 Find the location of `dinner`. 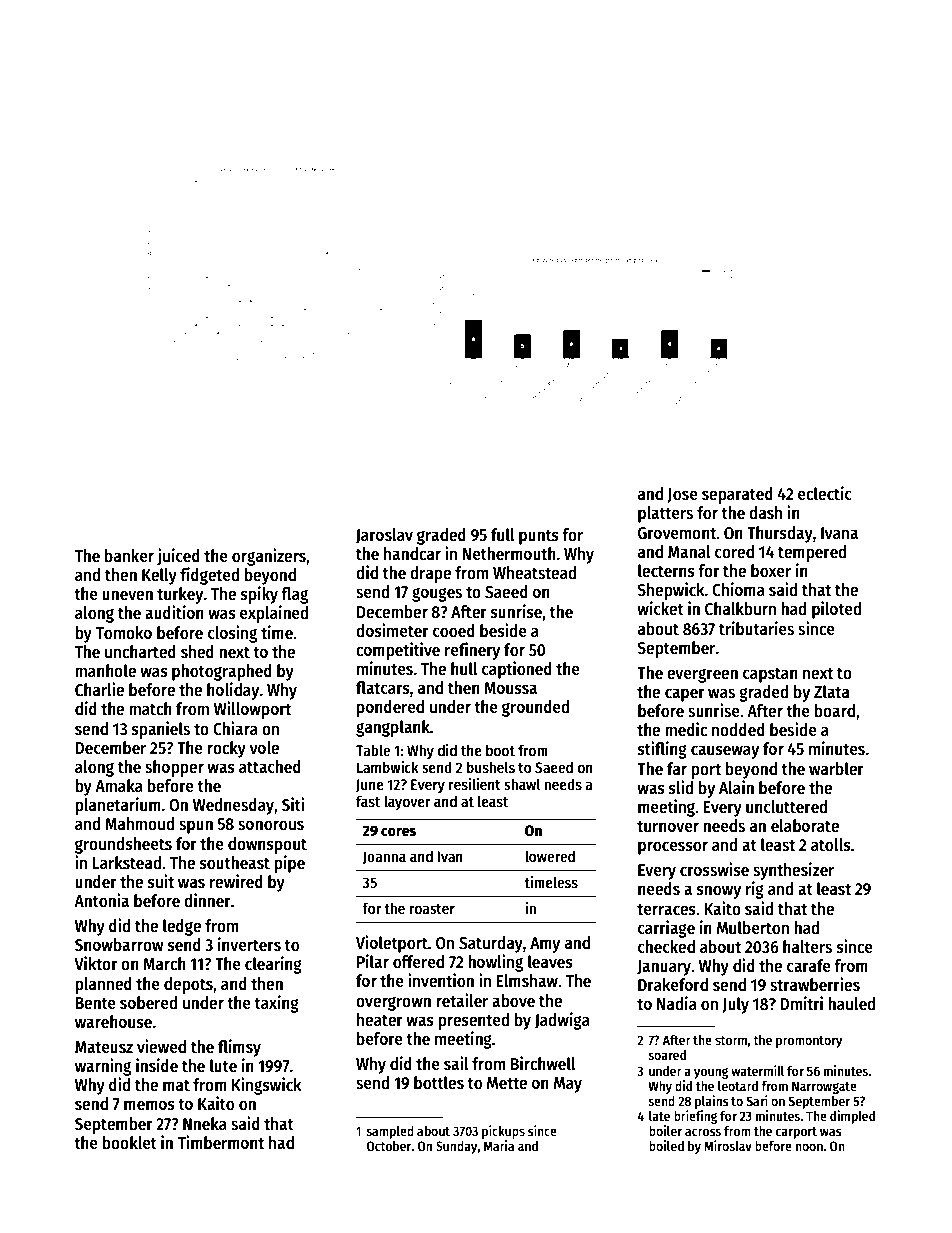

dinner is located at coordinates (207, 900).
